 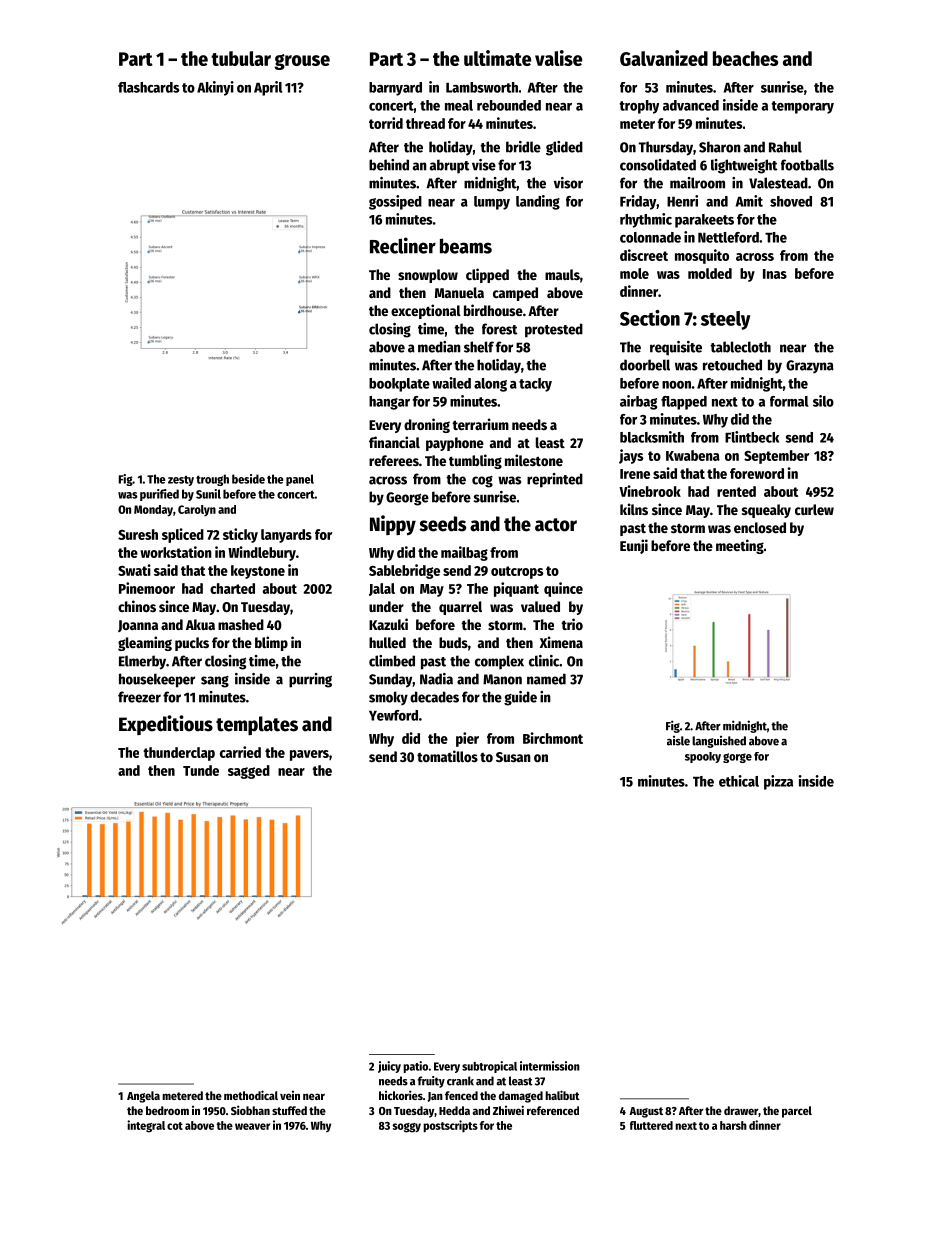 What do you see at coordinates (447, 756) in the page?
I see `tomatillos` at bounding box center [447, 756].
